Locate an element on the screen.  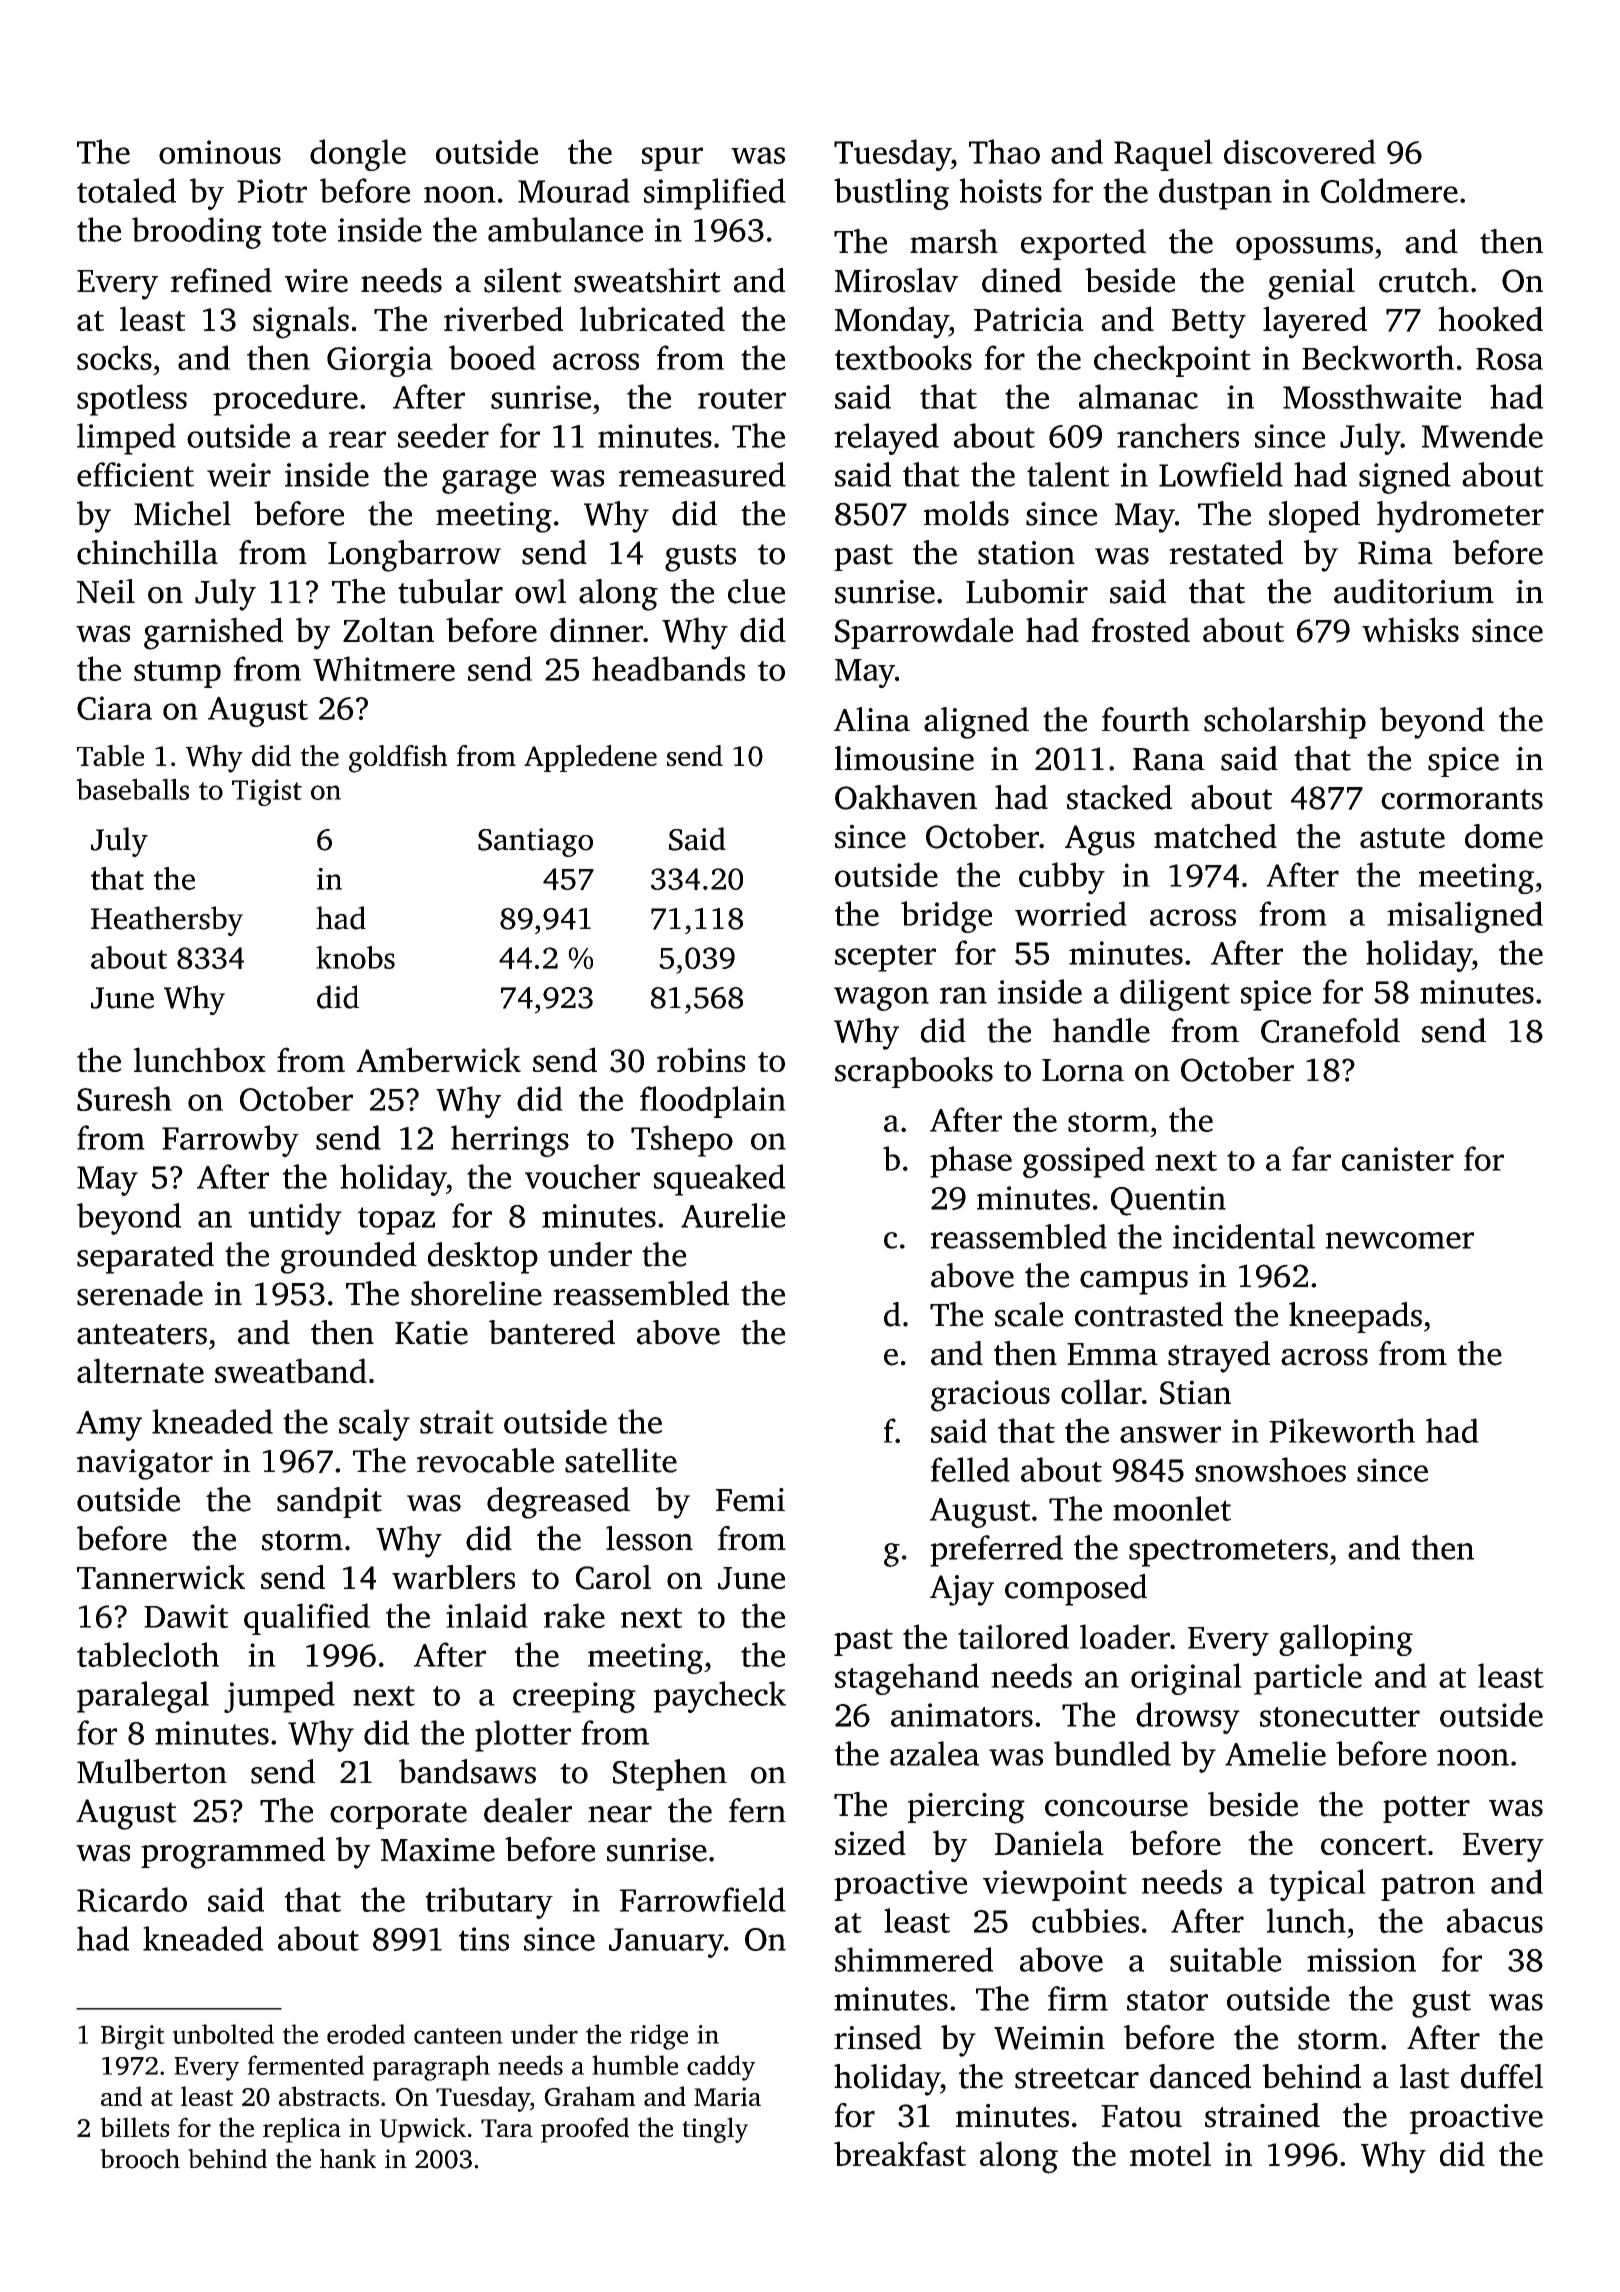
Amy is located at coordinates (109, 1426).
